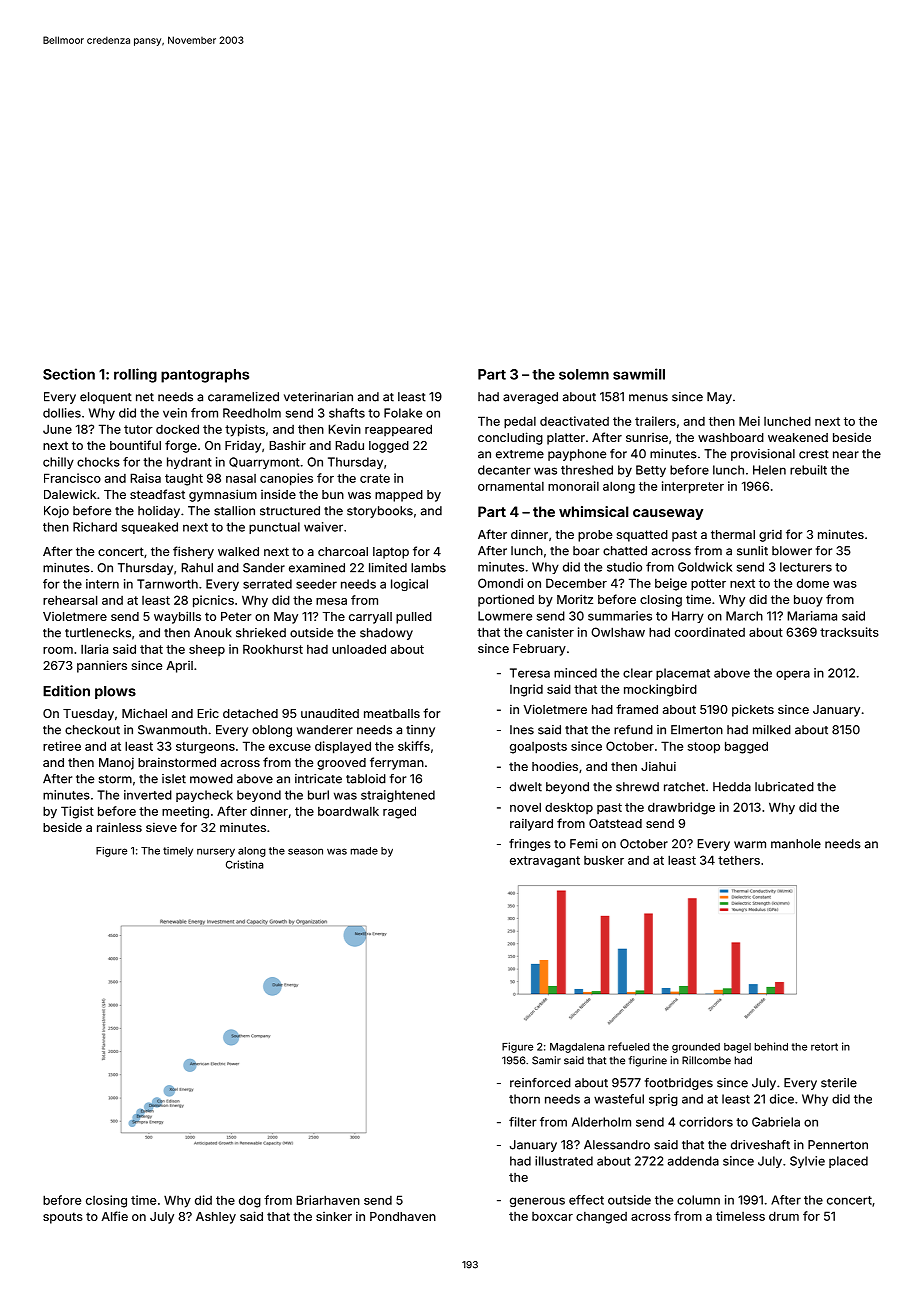 The width and height of the screenshot is (924, 1308). I want to click on spouts, so click(63, 1218).
